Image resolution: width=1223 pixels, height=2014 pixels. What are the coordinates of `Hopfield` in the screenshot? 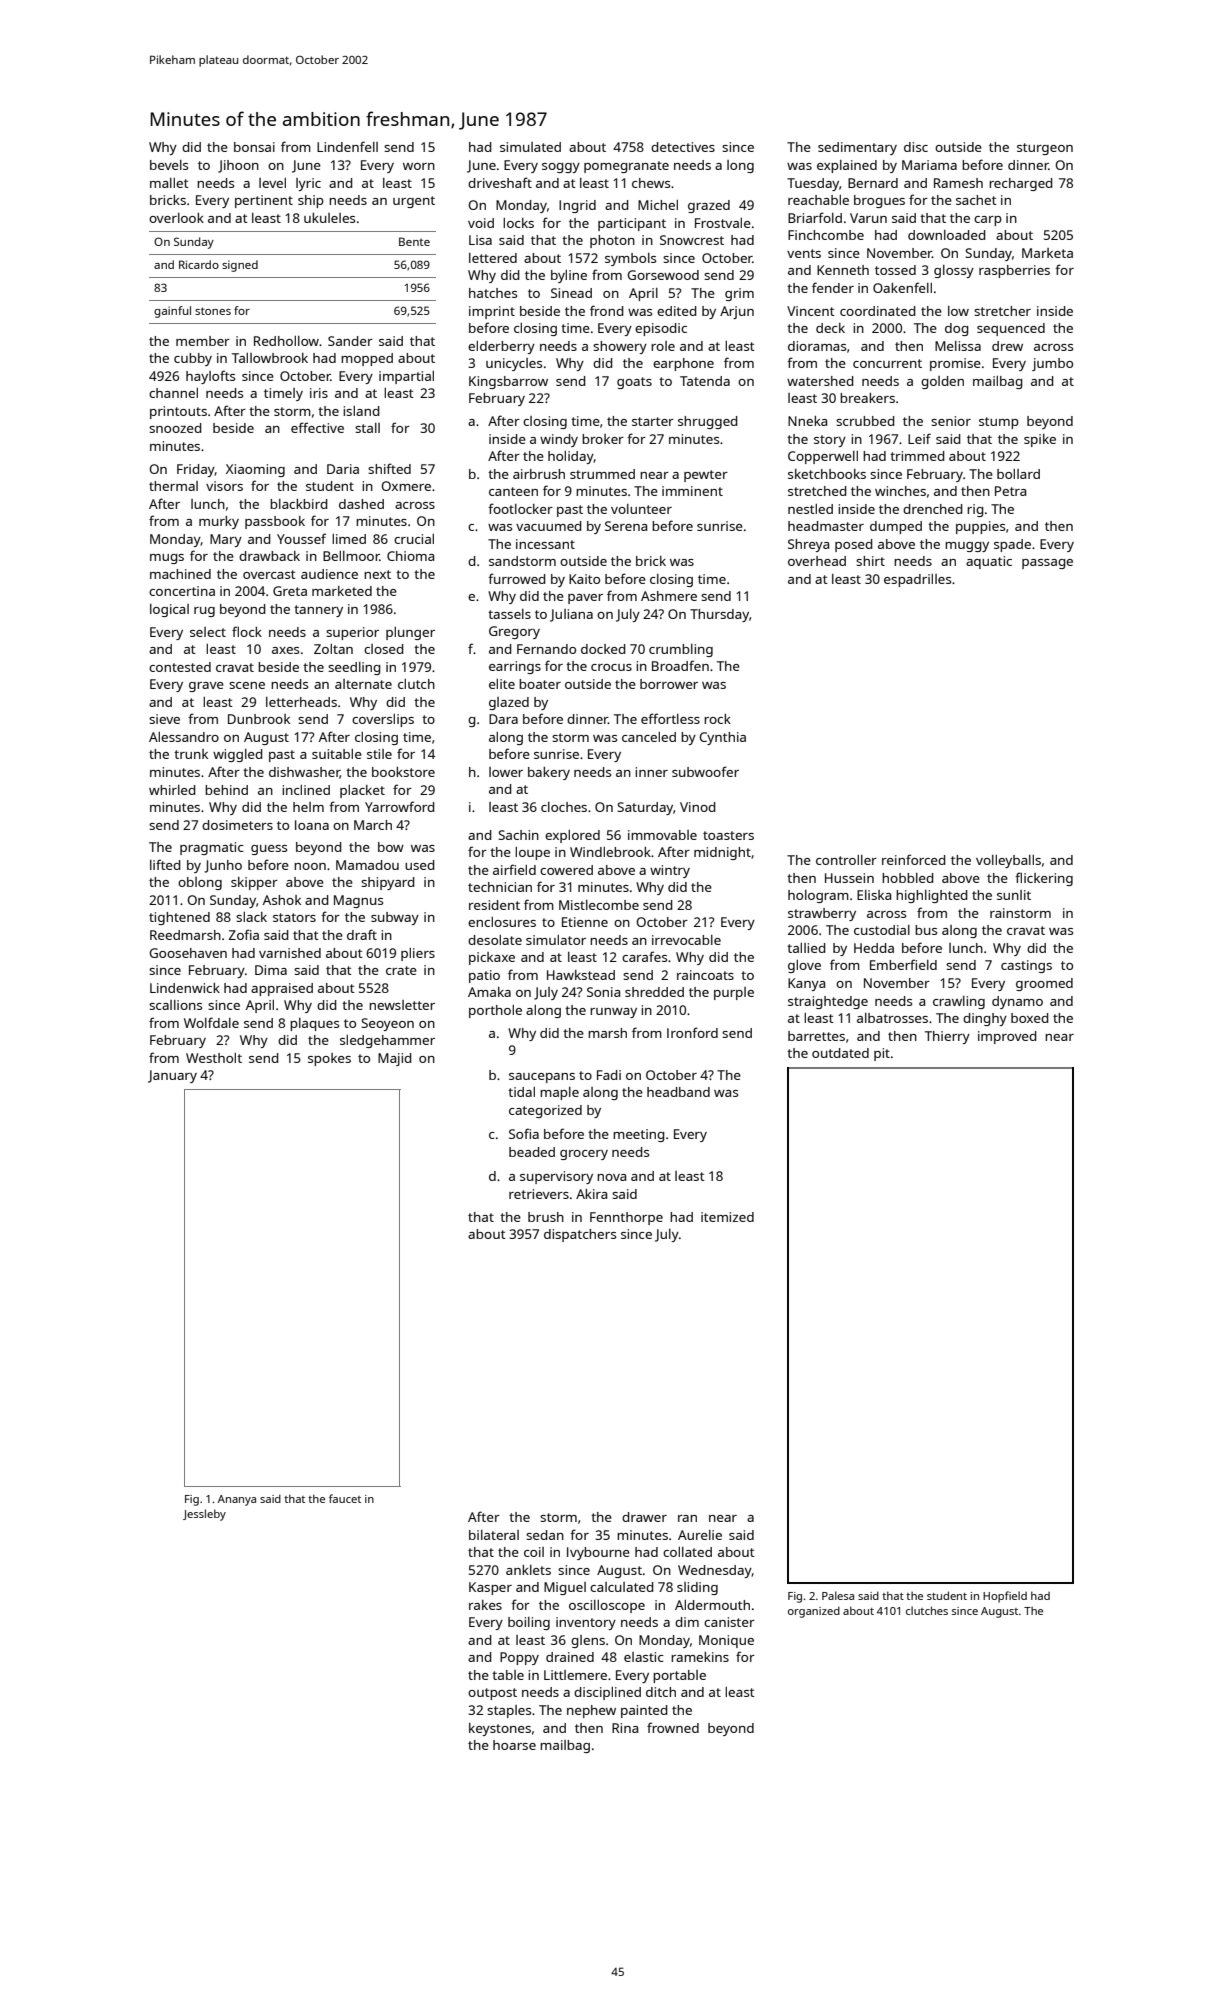 It's located at (1005, 1597).
